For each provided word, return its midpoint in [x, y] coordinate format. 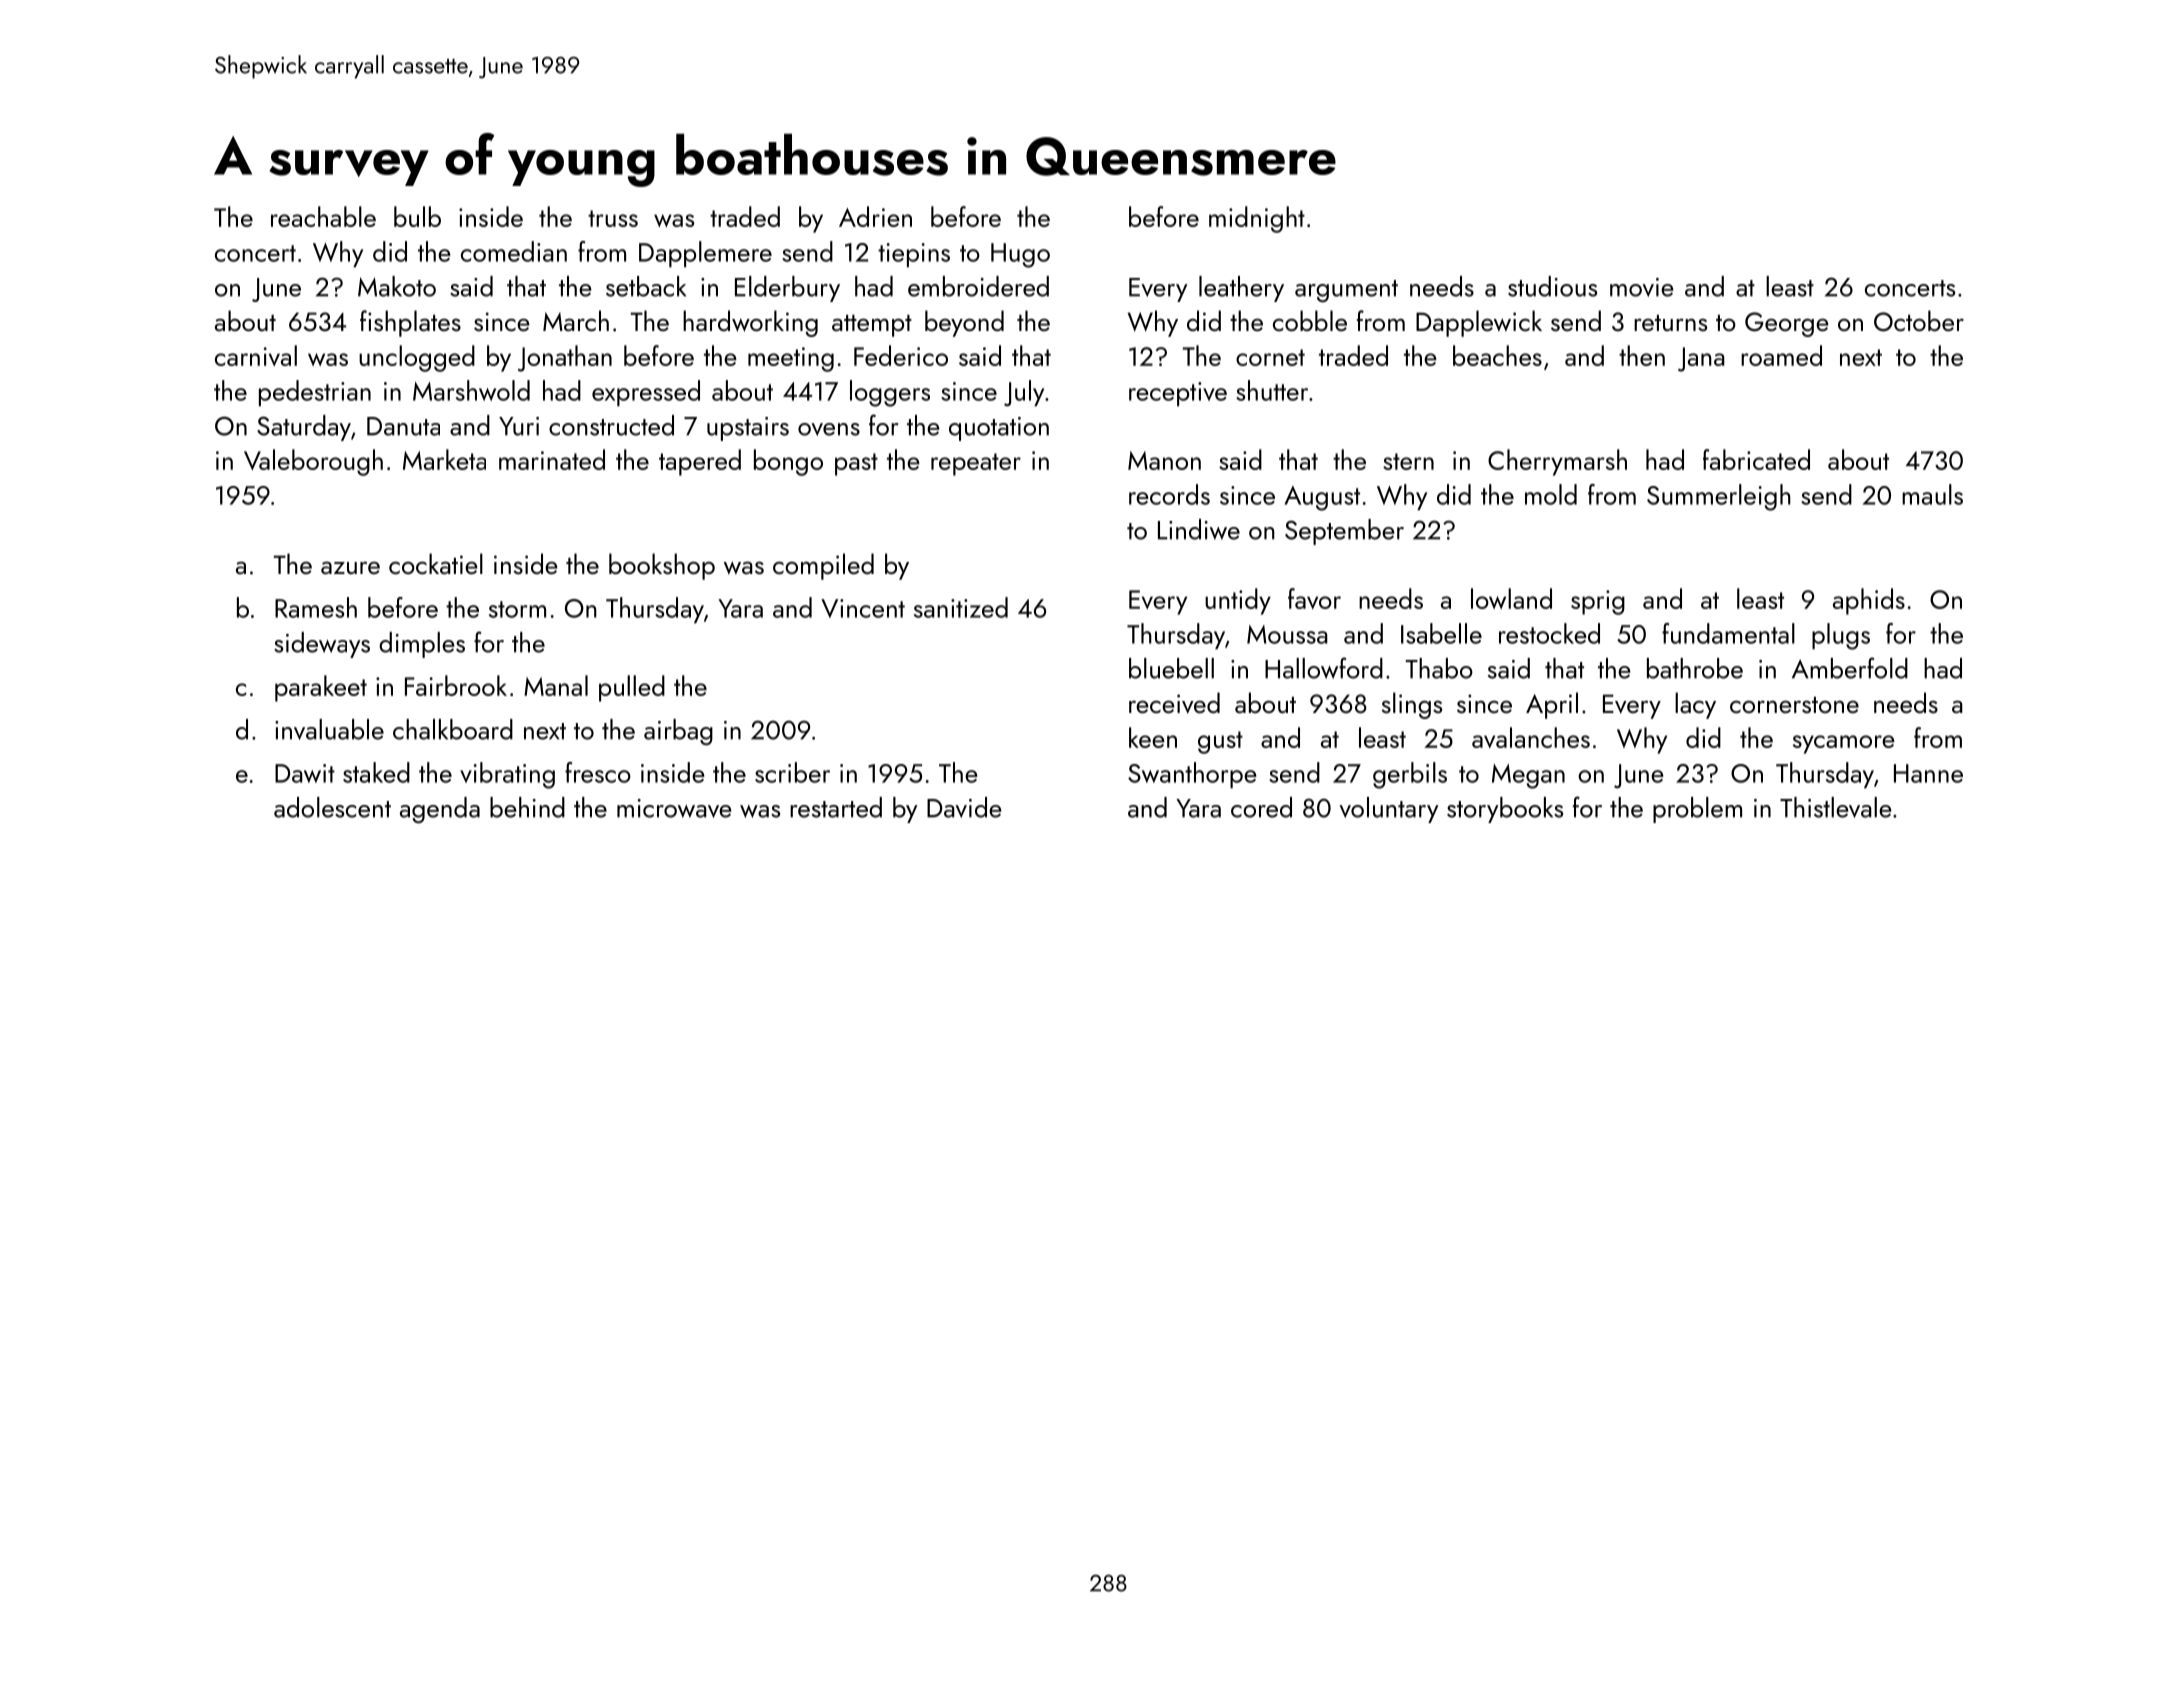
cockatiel [436, 563]
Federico [901, 355]
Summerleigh [1719, 497]
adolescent [332, 807]
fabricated [1756, 459]
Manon [1164, 460]
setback [646, 286]
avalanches [1531, 737]
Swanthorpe [1192, 775]
